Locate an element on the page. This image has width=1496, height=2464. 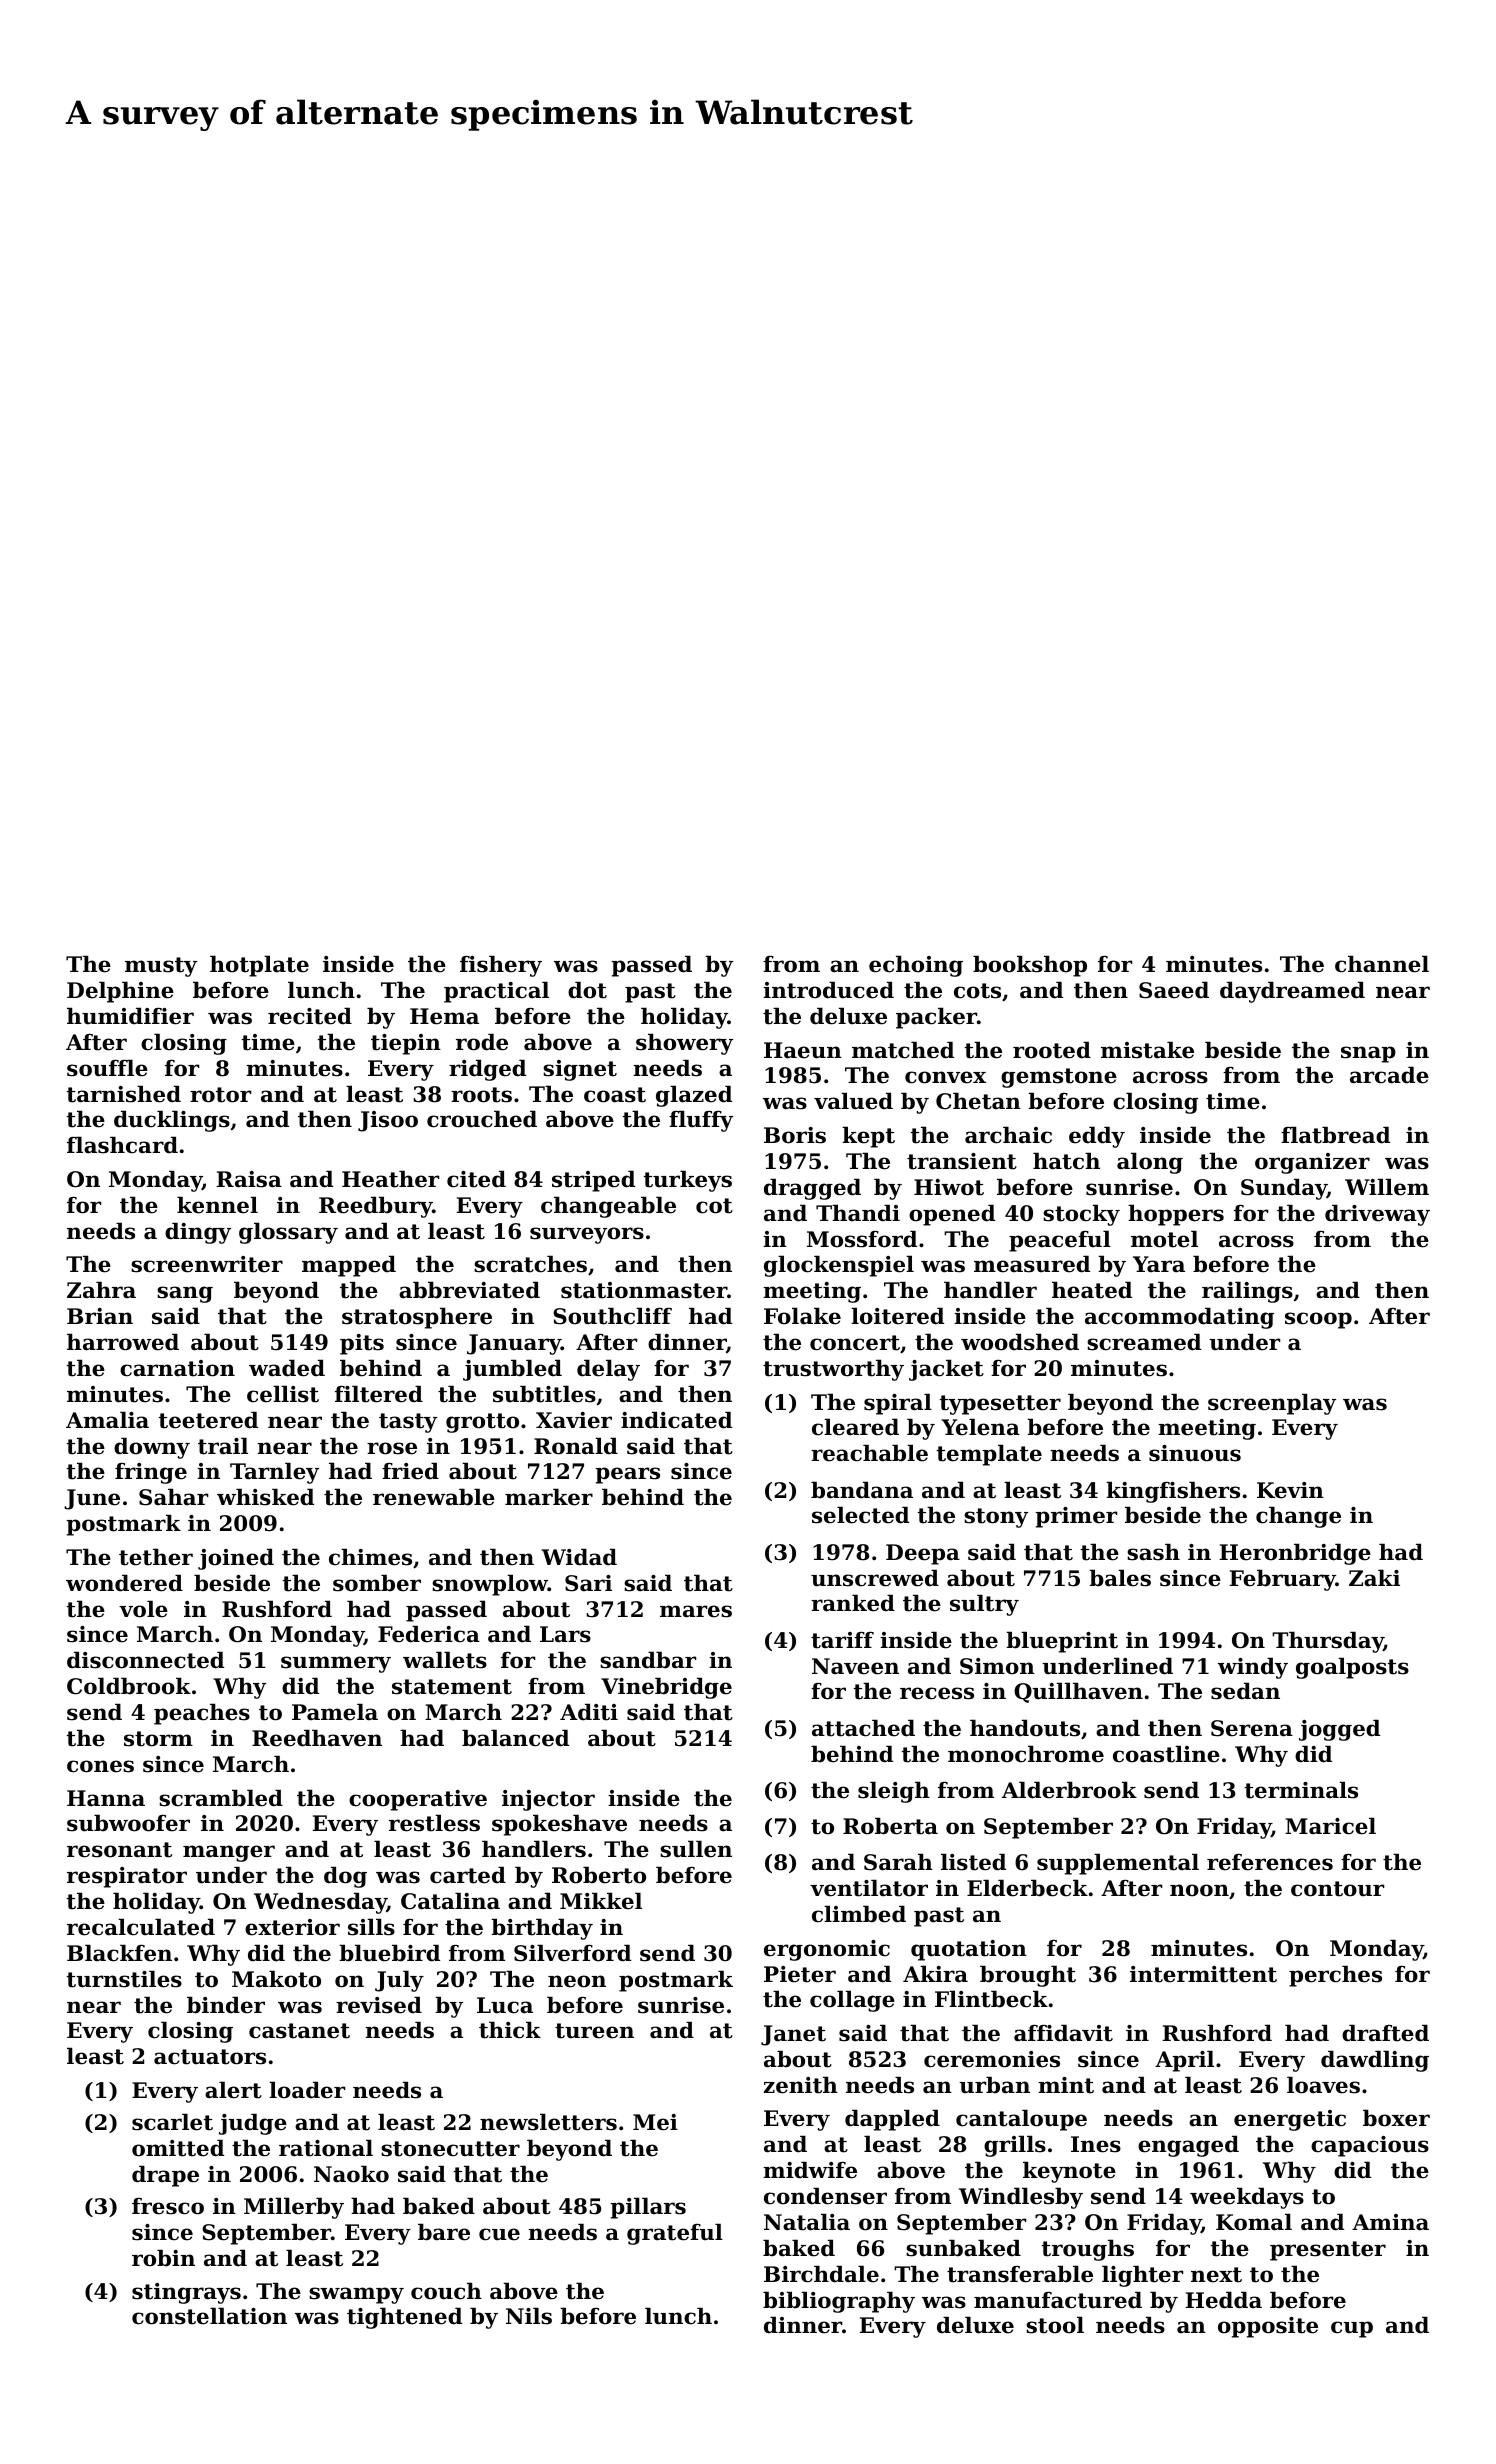
drape is located at coordinates (165, 2176).
